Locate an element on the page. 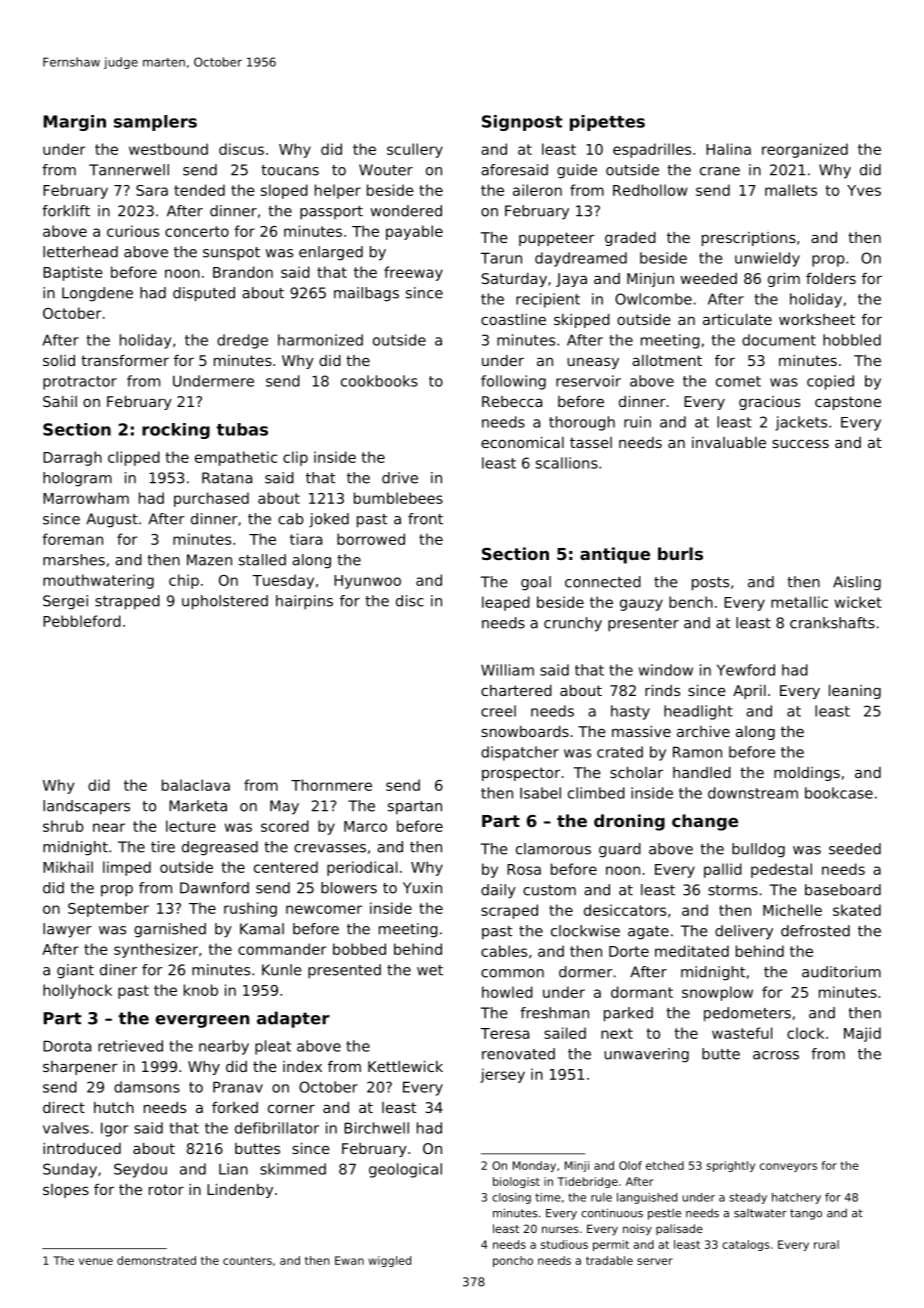 The height and width of the image is (1308, 924). mallets is located at coordinates (791, 190).
